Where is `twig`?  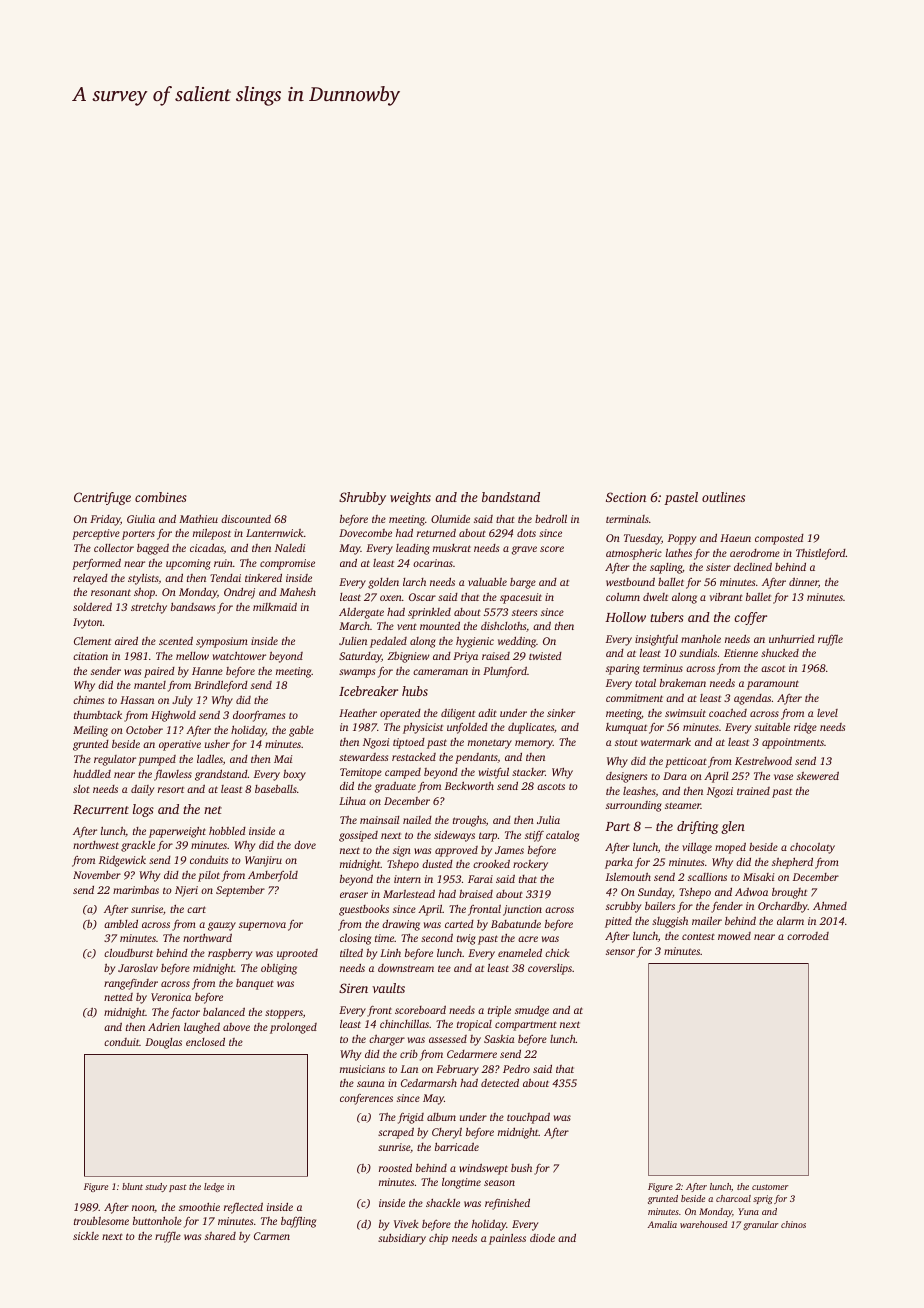
twig is located at coordinates (466, 939).
